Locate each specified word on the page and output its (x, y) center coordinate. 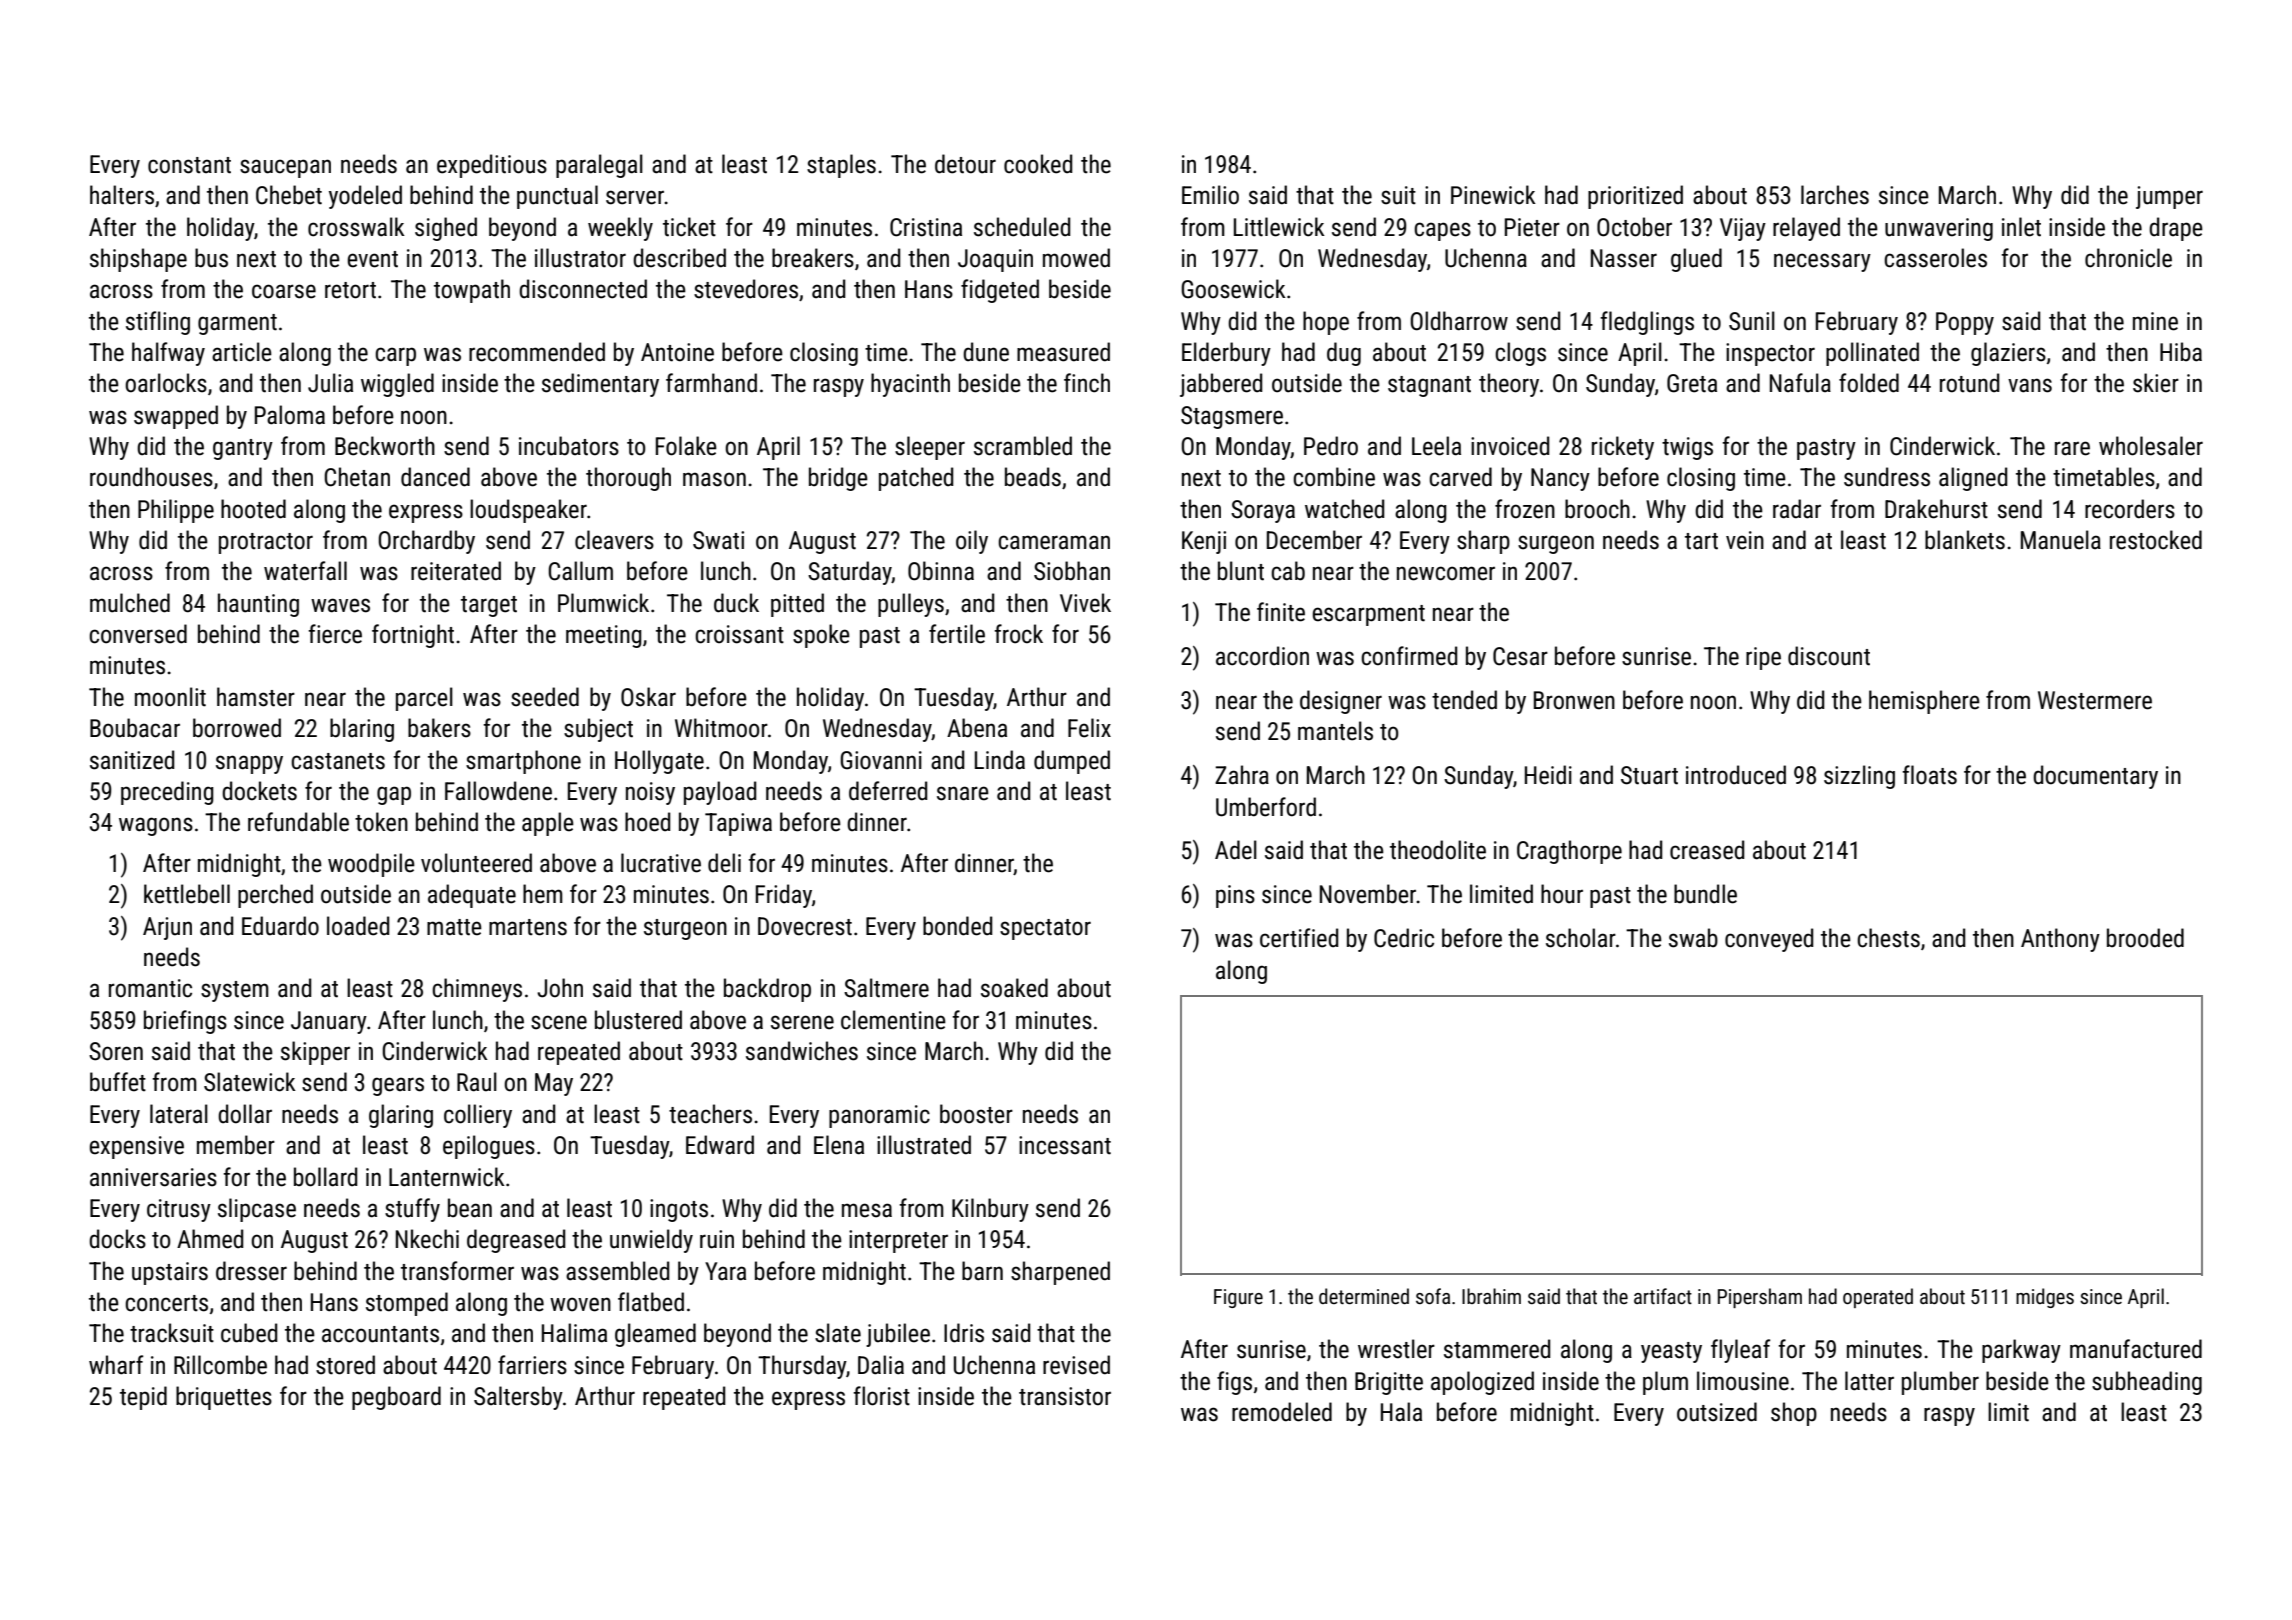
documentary (2095, 777)
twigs (1687, 448)
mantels (1335, 731)
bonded (958, 926)
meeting (604, 636)
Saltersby (518, 1398)
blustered (638, 1020)
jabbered (1221, 385)
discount (1829, 656)
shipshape (138, 260)
